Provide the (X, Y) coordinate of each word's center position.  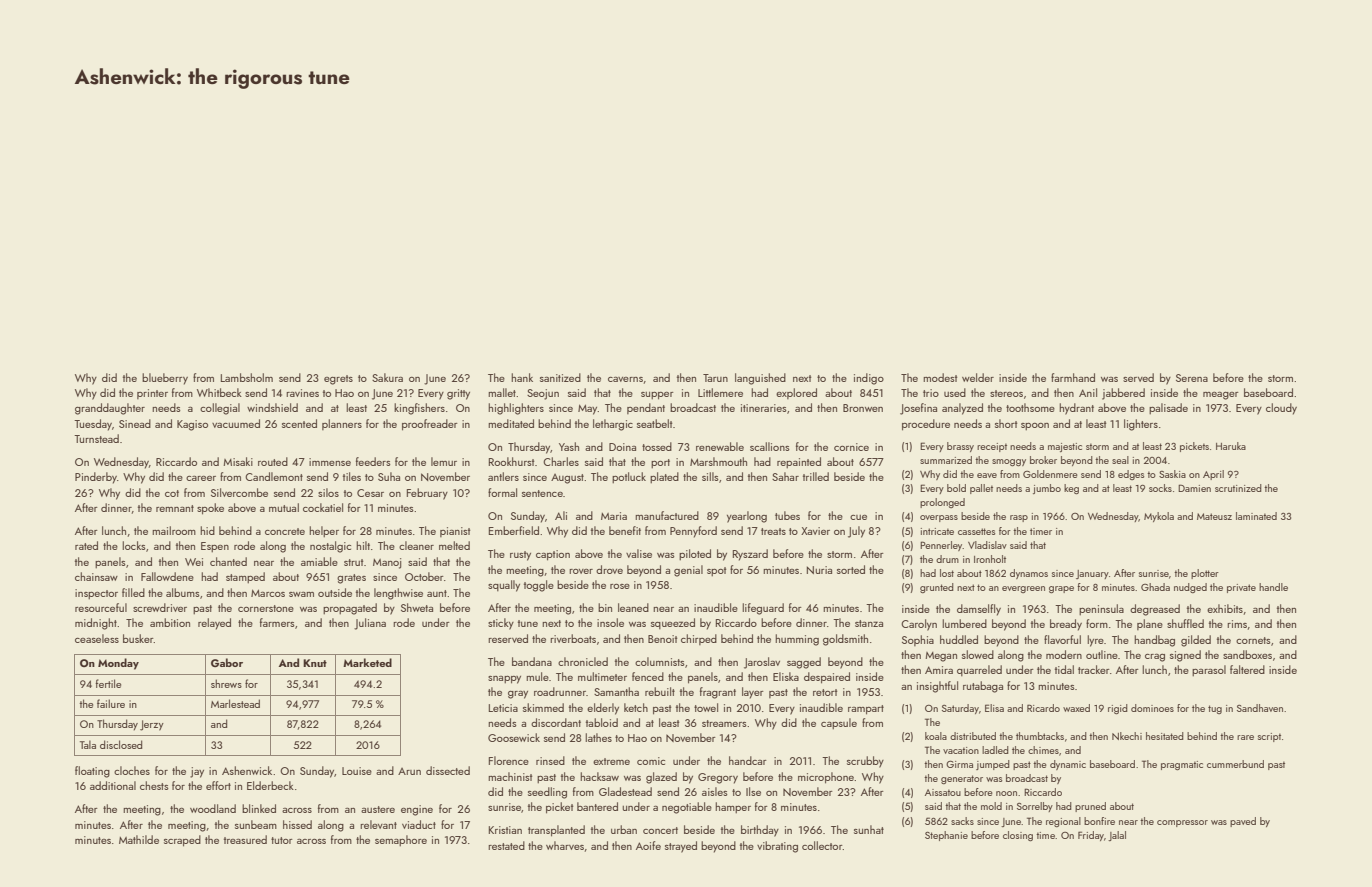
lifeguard (763, 609)
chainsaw (96, 576)
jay (197, 772)
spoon (1035, 426)
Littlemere (720, 392)
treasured (245, 839)
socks (1160, 488)
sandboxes (1247, 654)
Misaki (238, 461)
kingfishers (419, 409)
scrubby (865, 762)
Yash (569, 446)
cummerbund (1235, 764)
